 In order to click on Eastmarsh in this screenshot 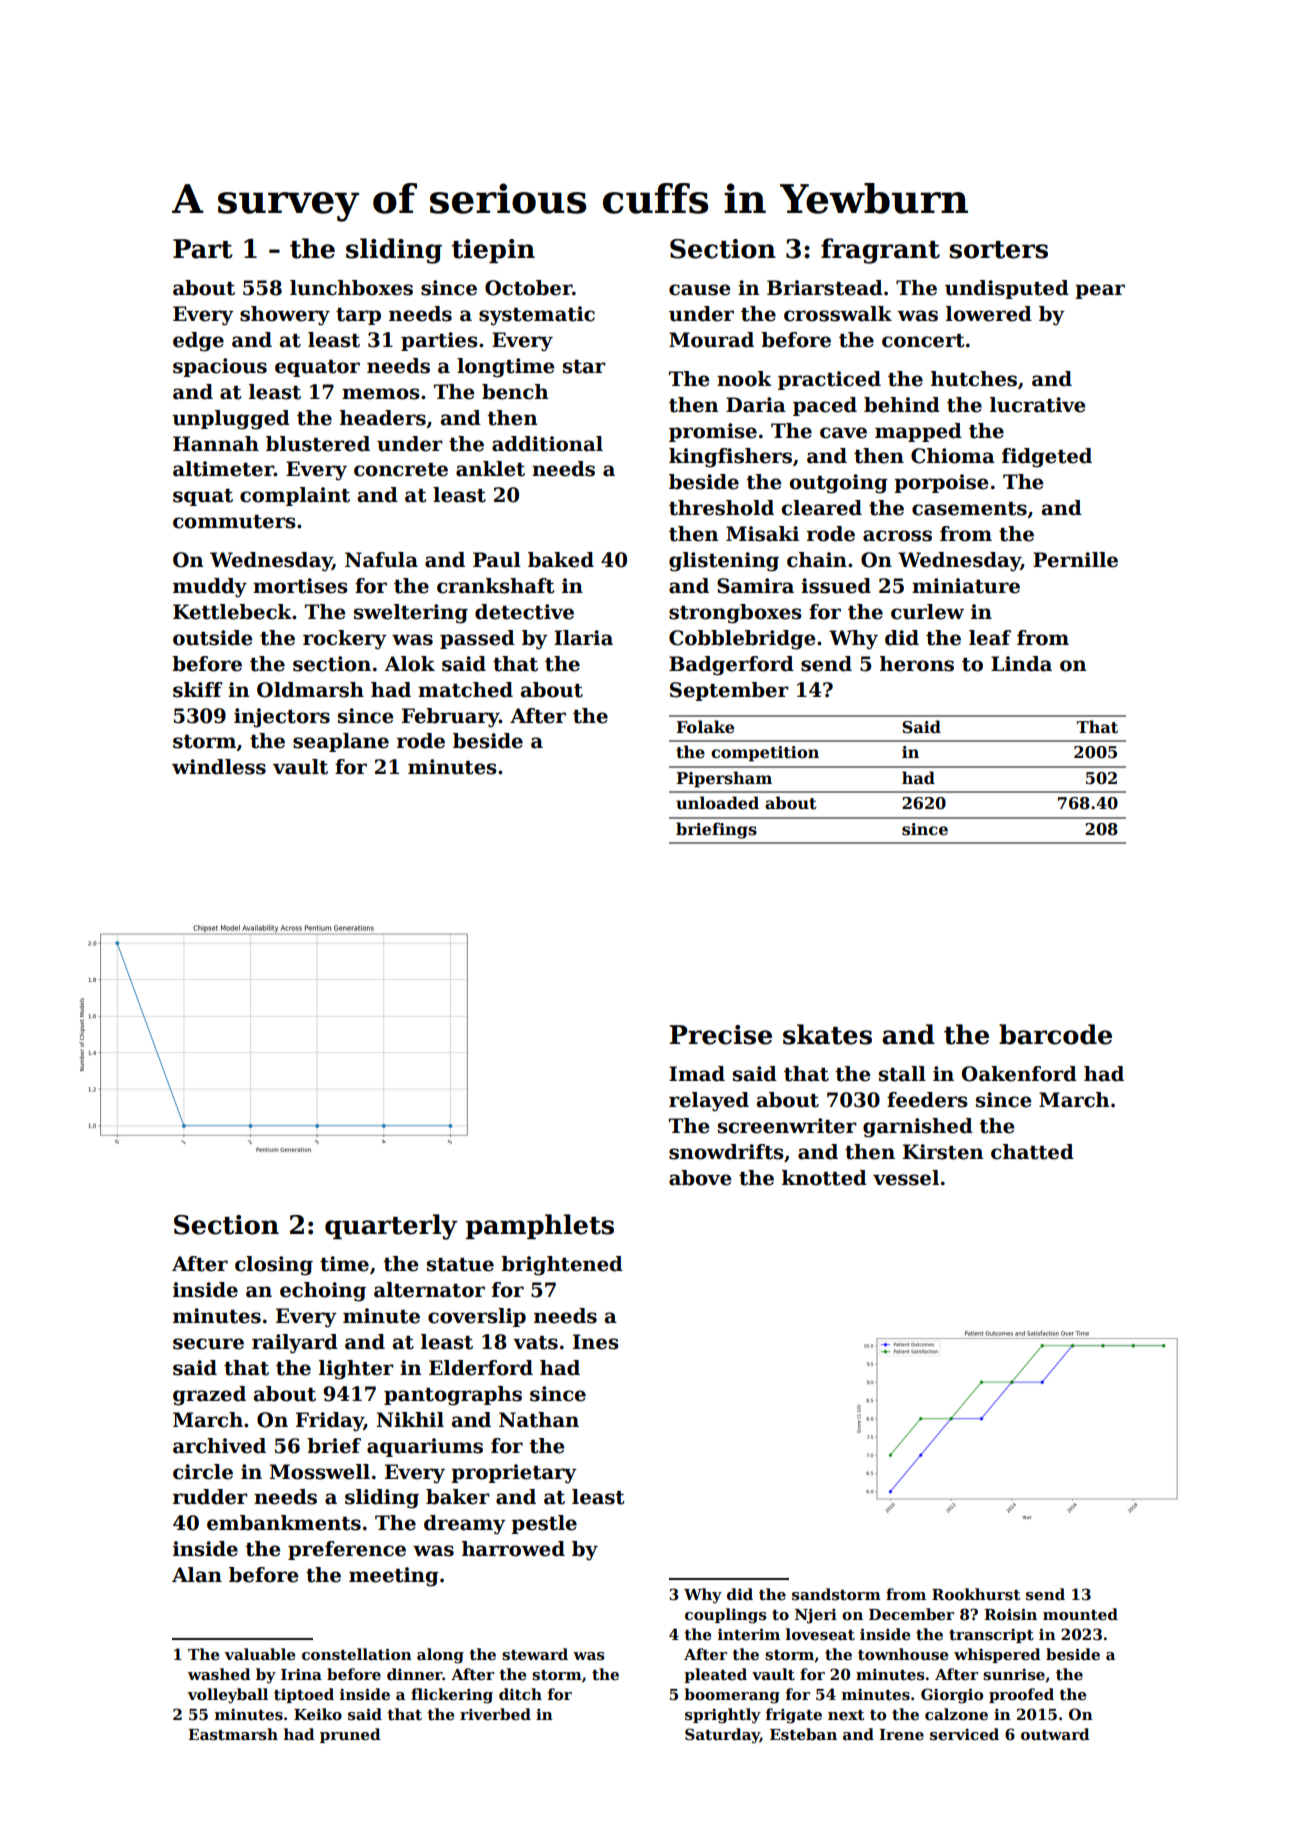, I will do `click(233, 1734)`.
